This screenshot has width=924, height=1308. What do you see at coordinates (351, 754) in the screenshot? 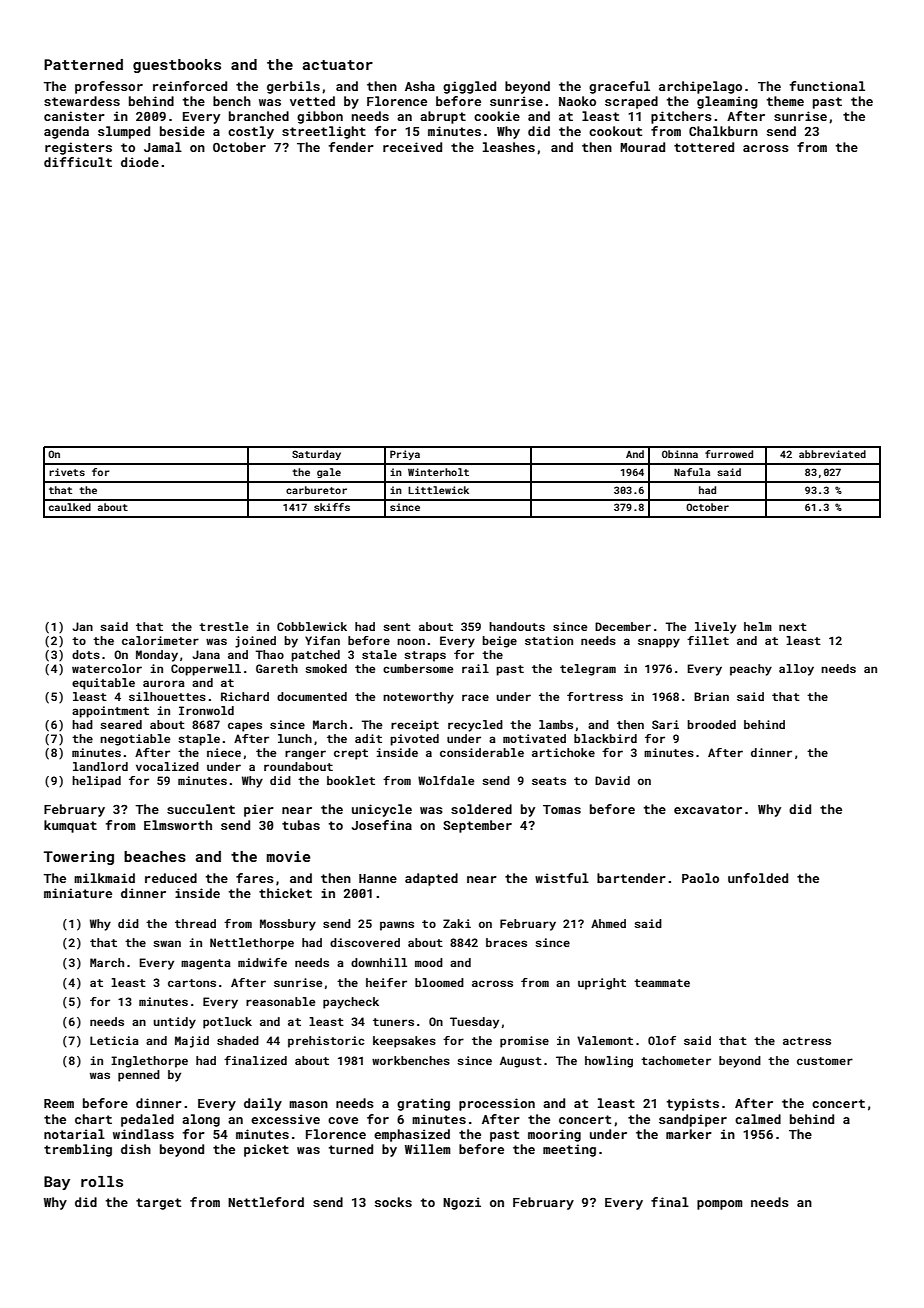
I see `crept` at bounding box center [351, 754].
